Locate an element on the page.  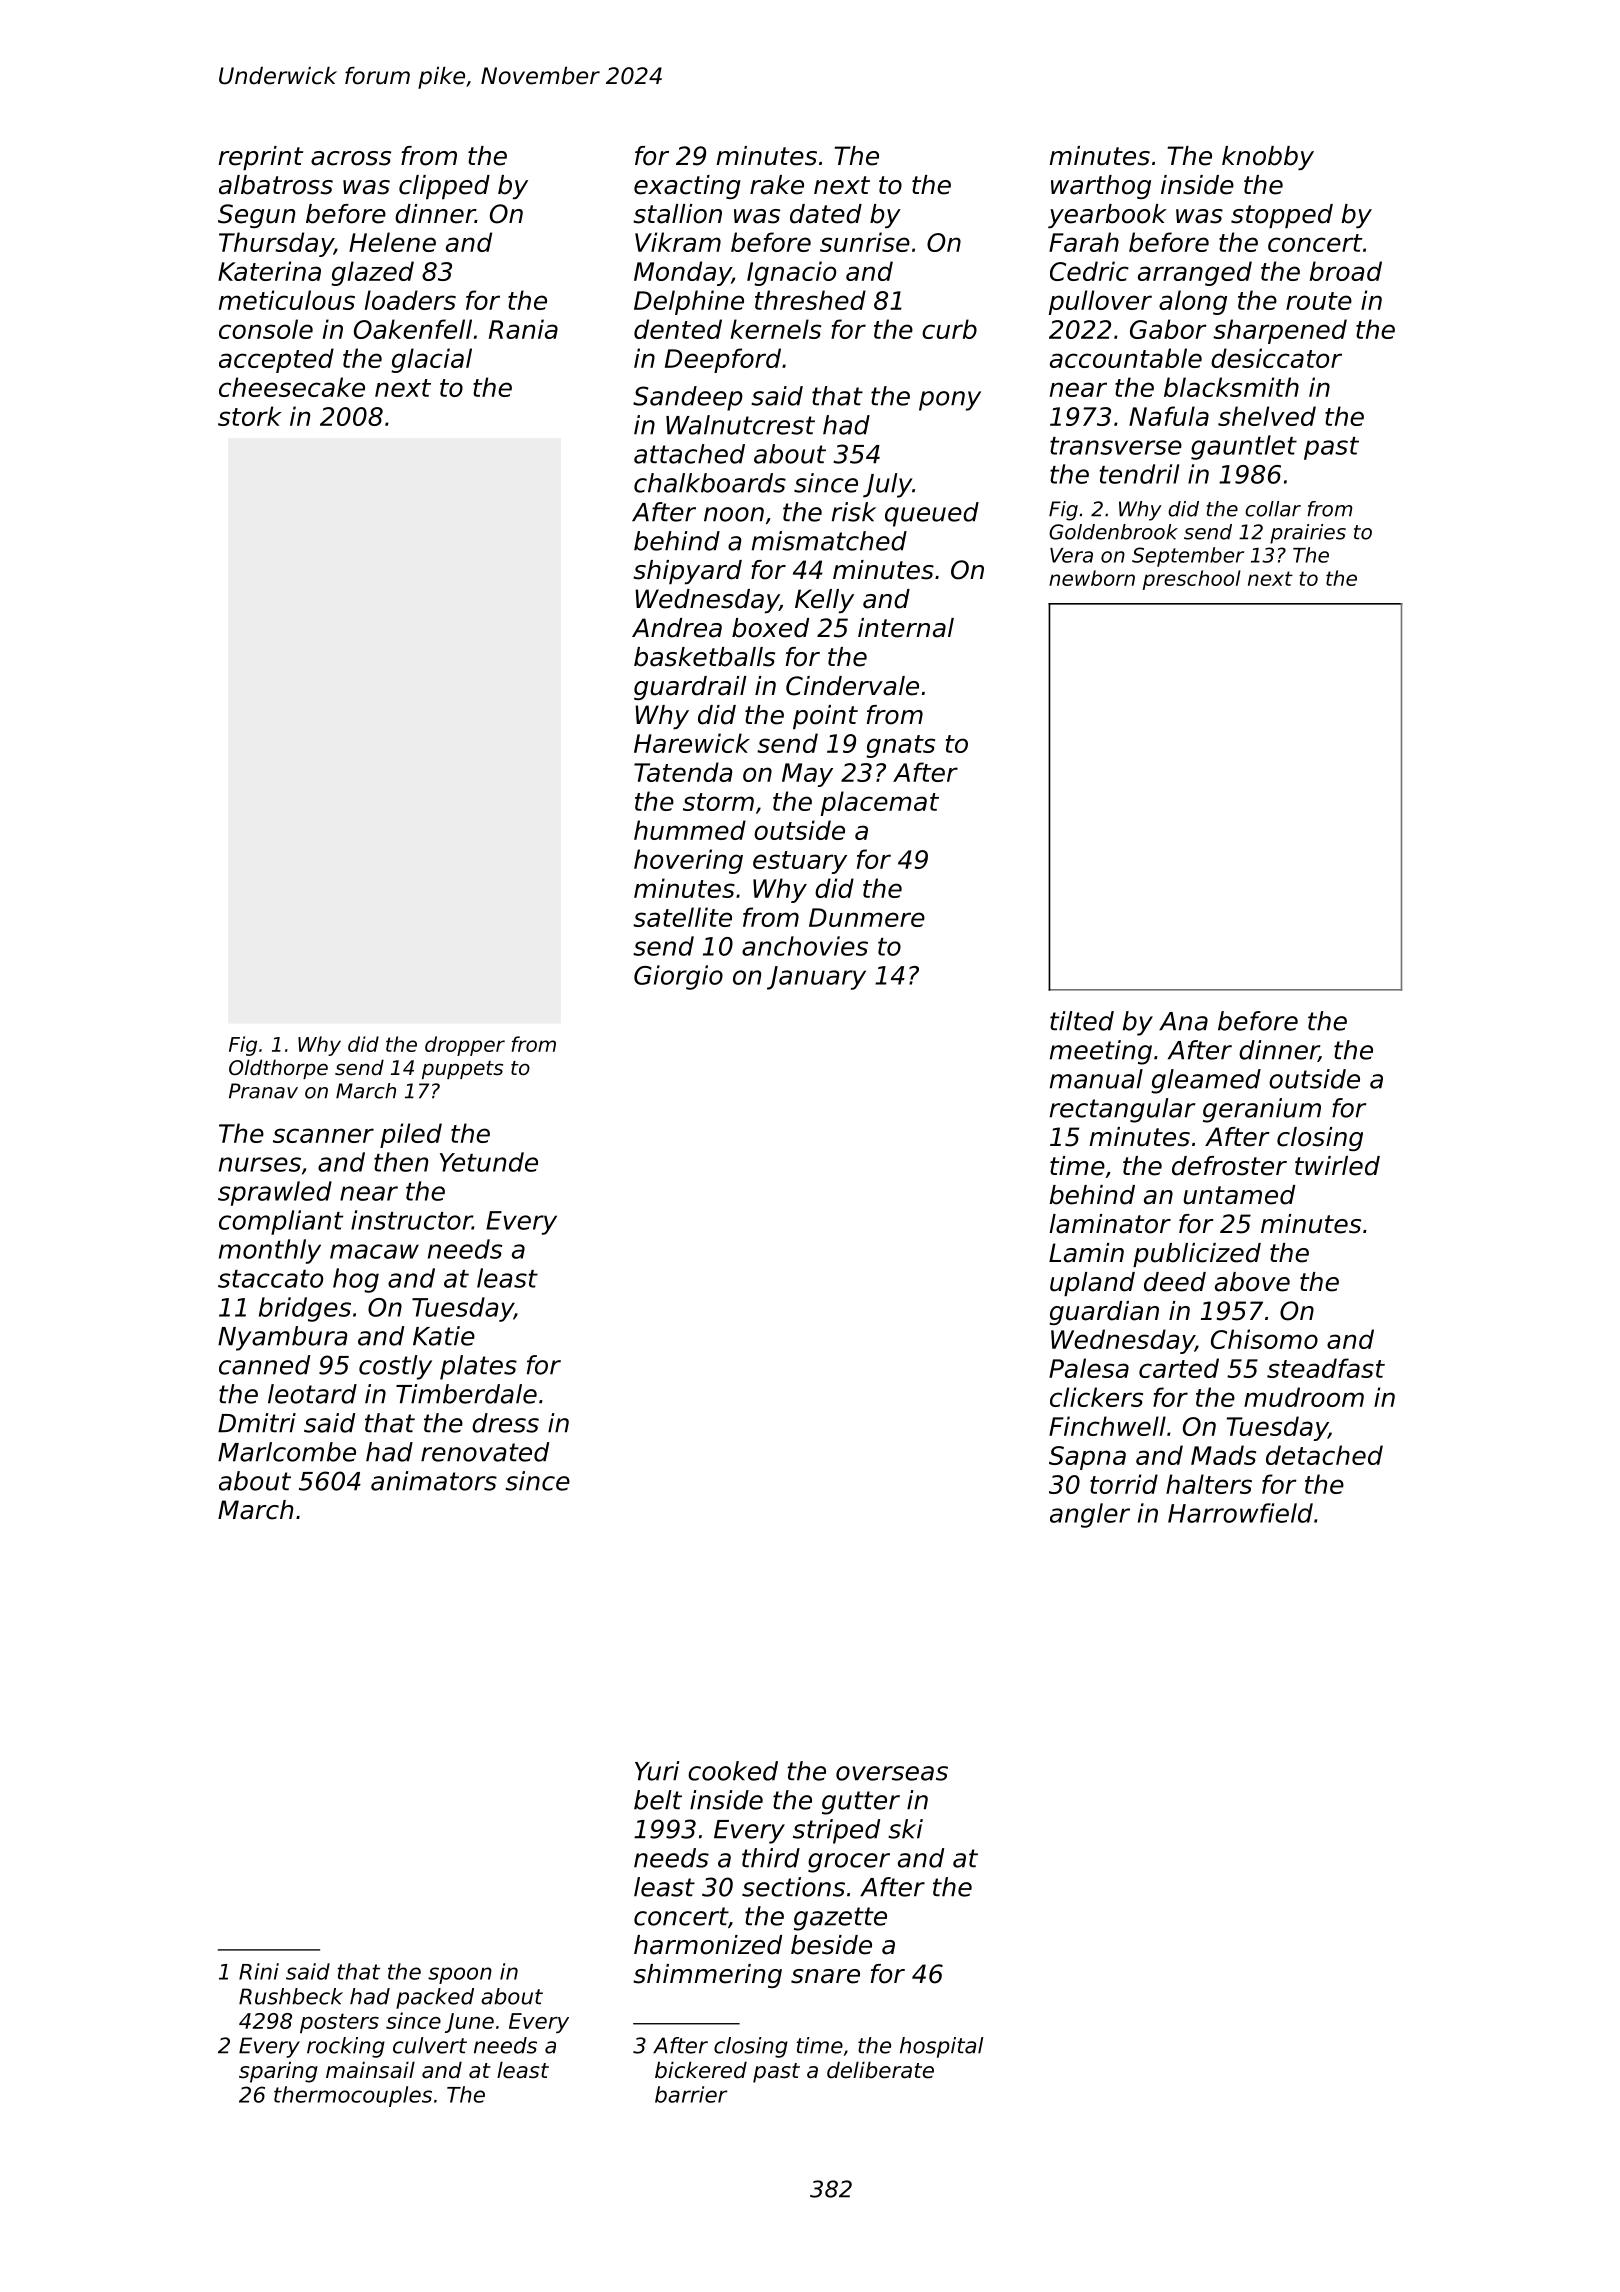
steadfast is located at coordinates (1326, 1368).
